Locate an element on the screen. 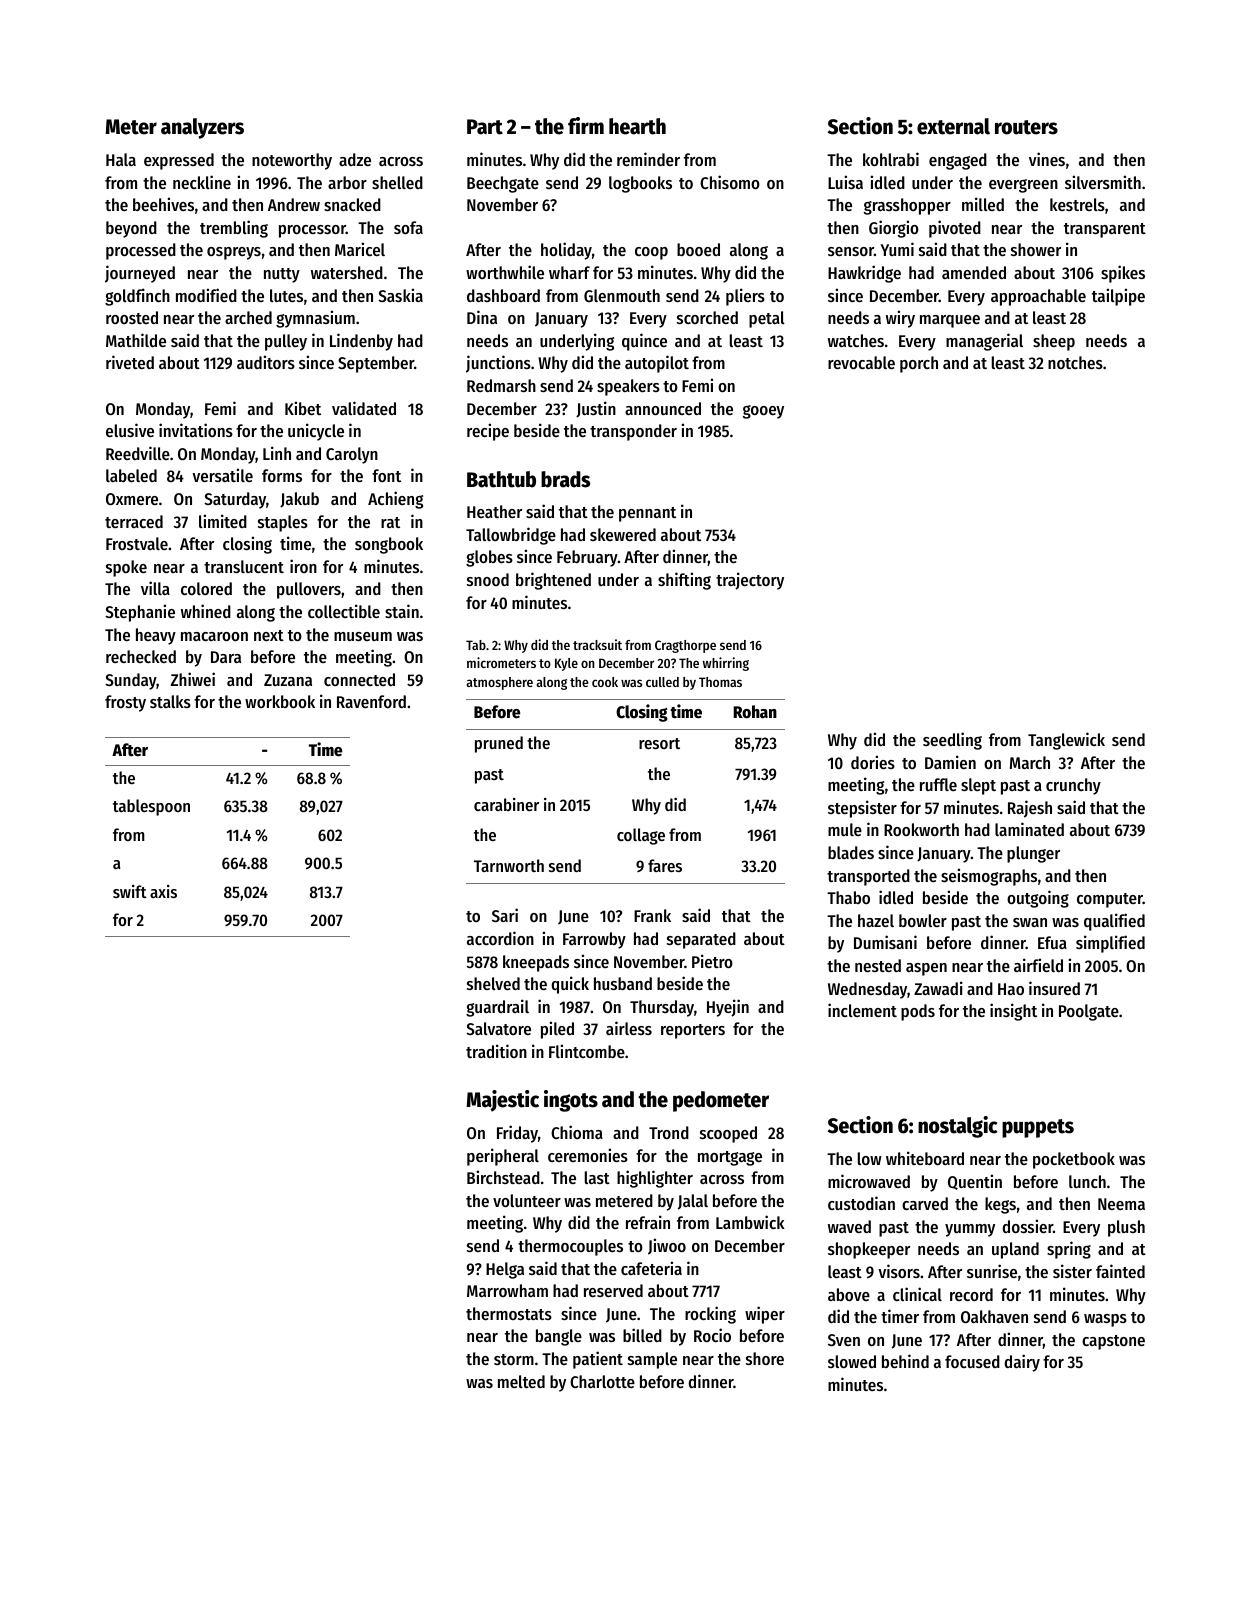  swift is located at coordinates (130, 891).
